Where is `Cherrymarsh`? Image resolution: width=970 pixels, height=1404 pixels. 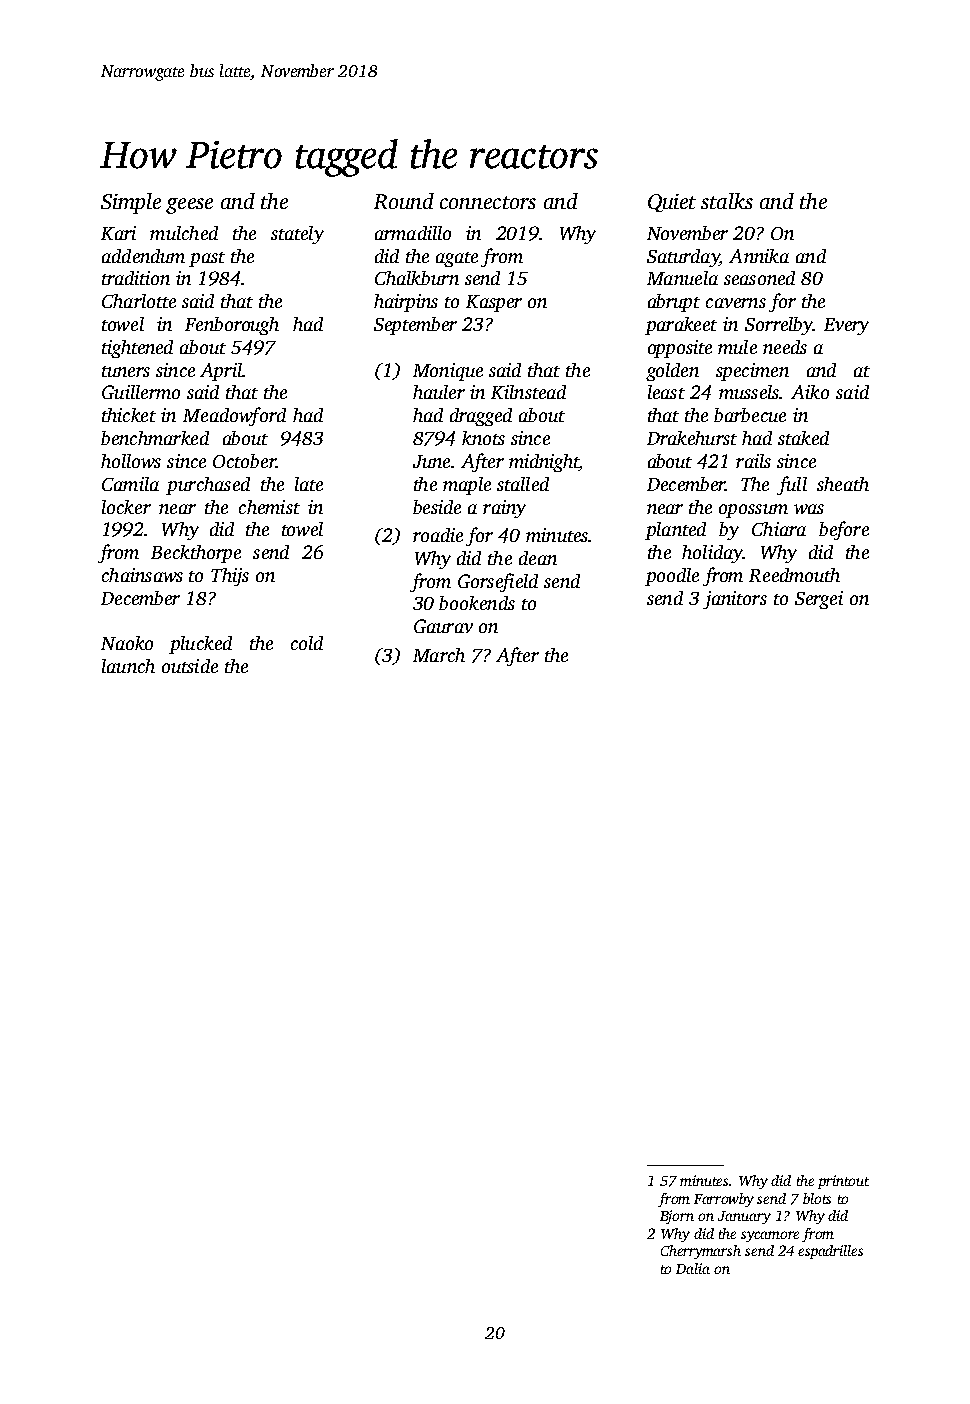
Cherrymarsh is located at coordinates (701, 1252).
